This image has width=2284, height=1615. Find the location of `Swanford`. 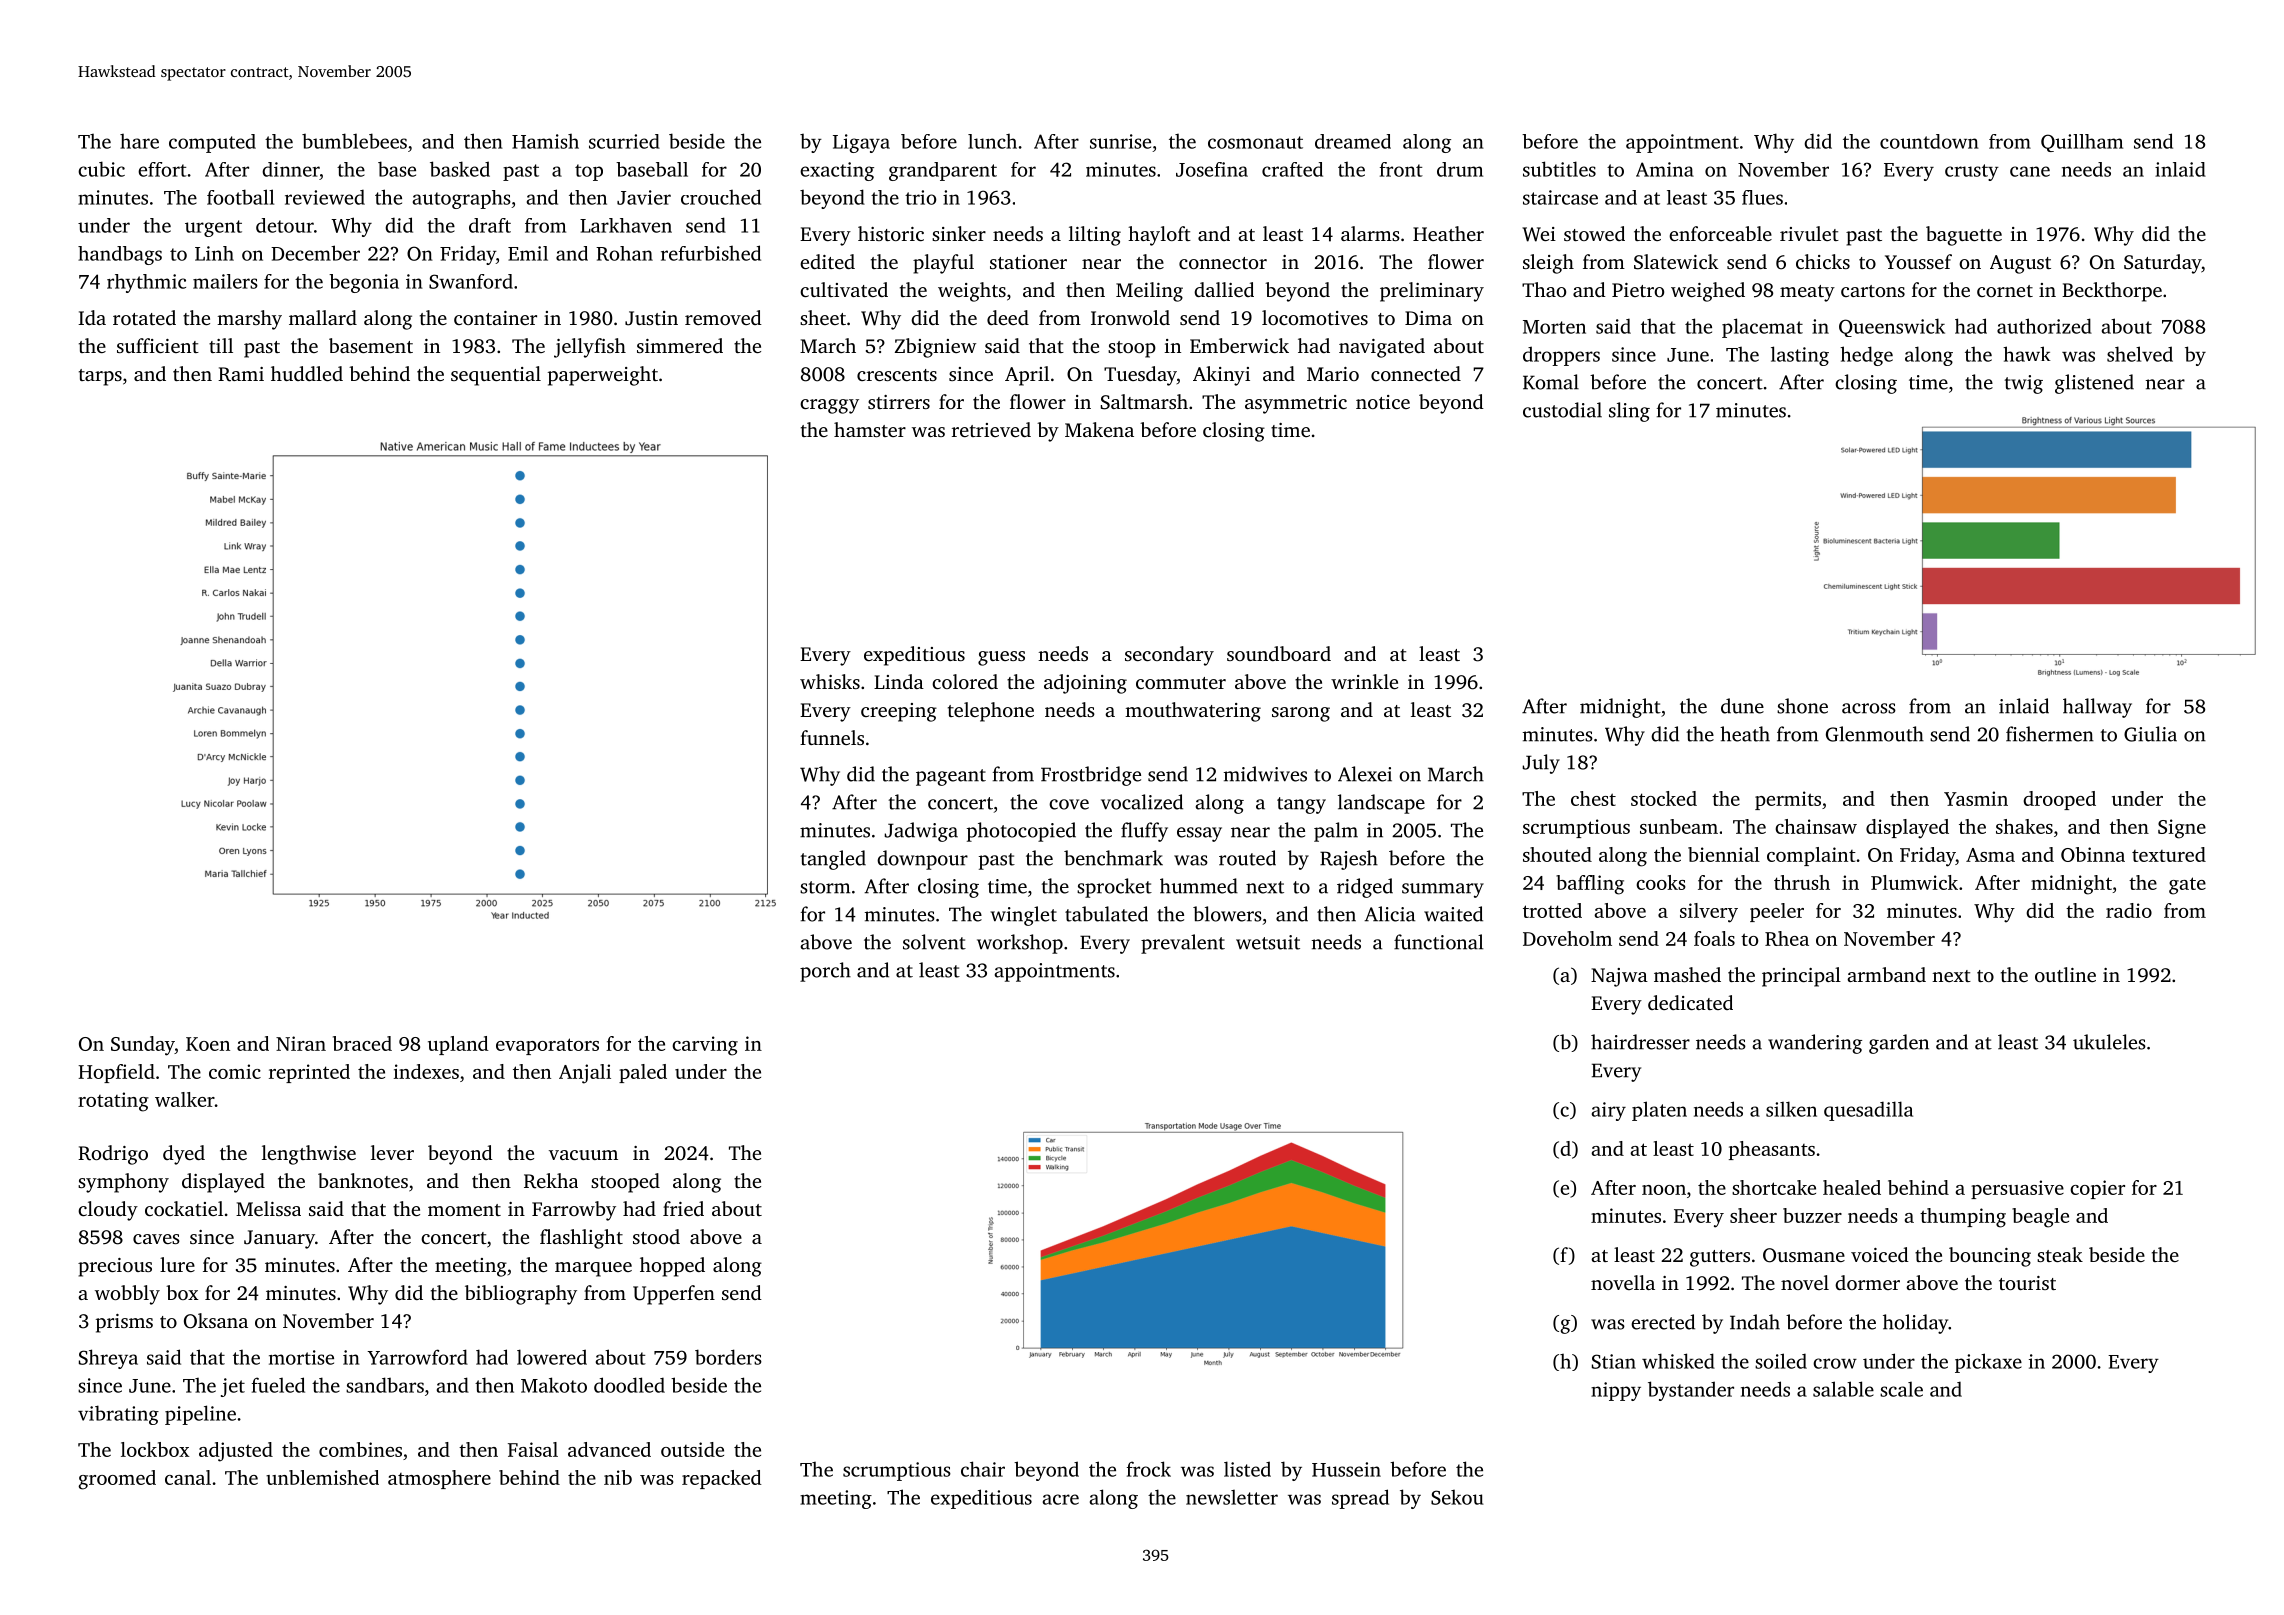

Swanford is located at coordinates (471, 281).
